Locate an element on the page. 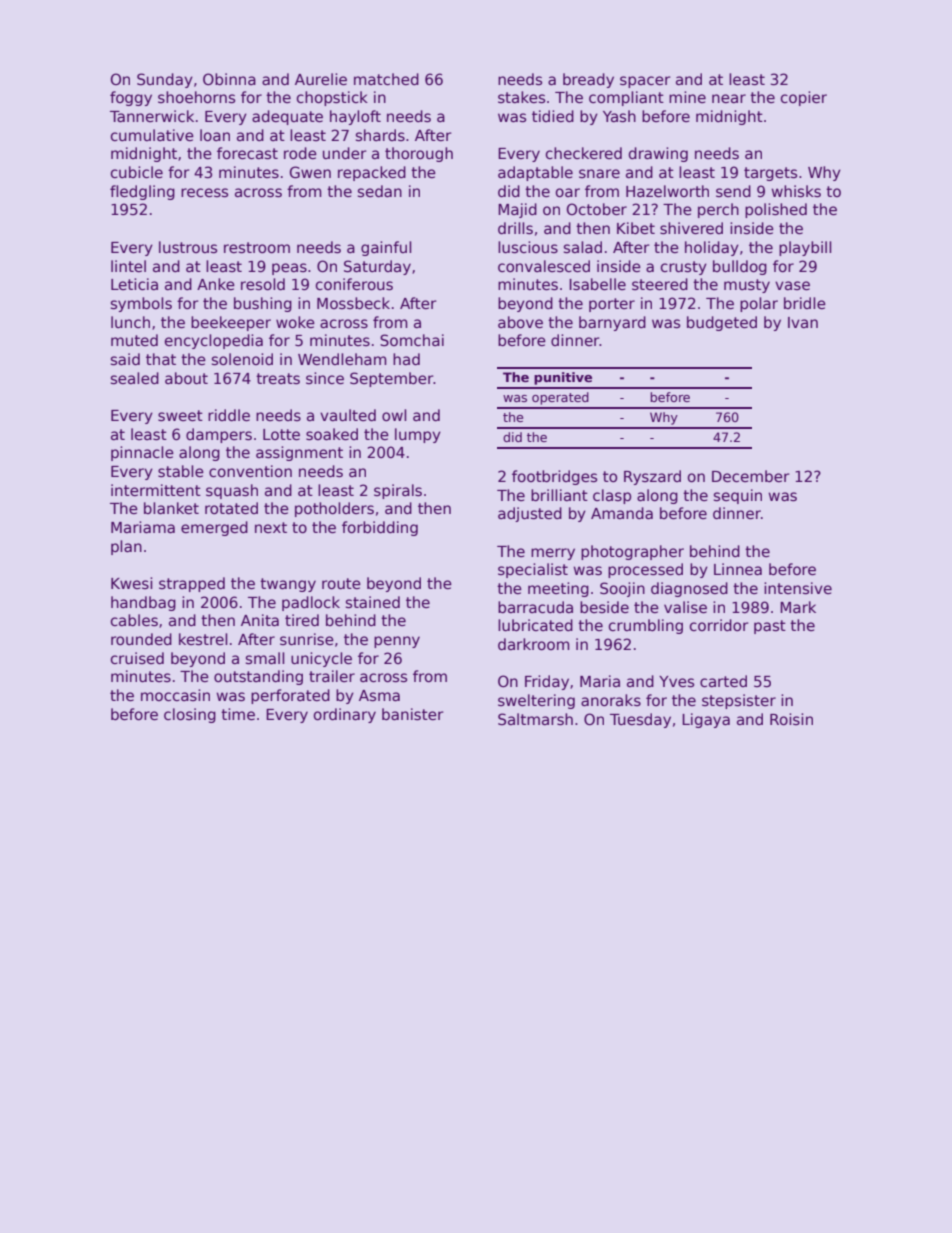 This image has height=1233, width=952. sequin is located at coordinates (738, 496).
